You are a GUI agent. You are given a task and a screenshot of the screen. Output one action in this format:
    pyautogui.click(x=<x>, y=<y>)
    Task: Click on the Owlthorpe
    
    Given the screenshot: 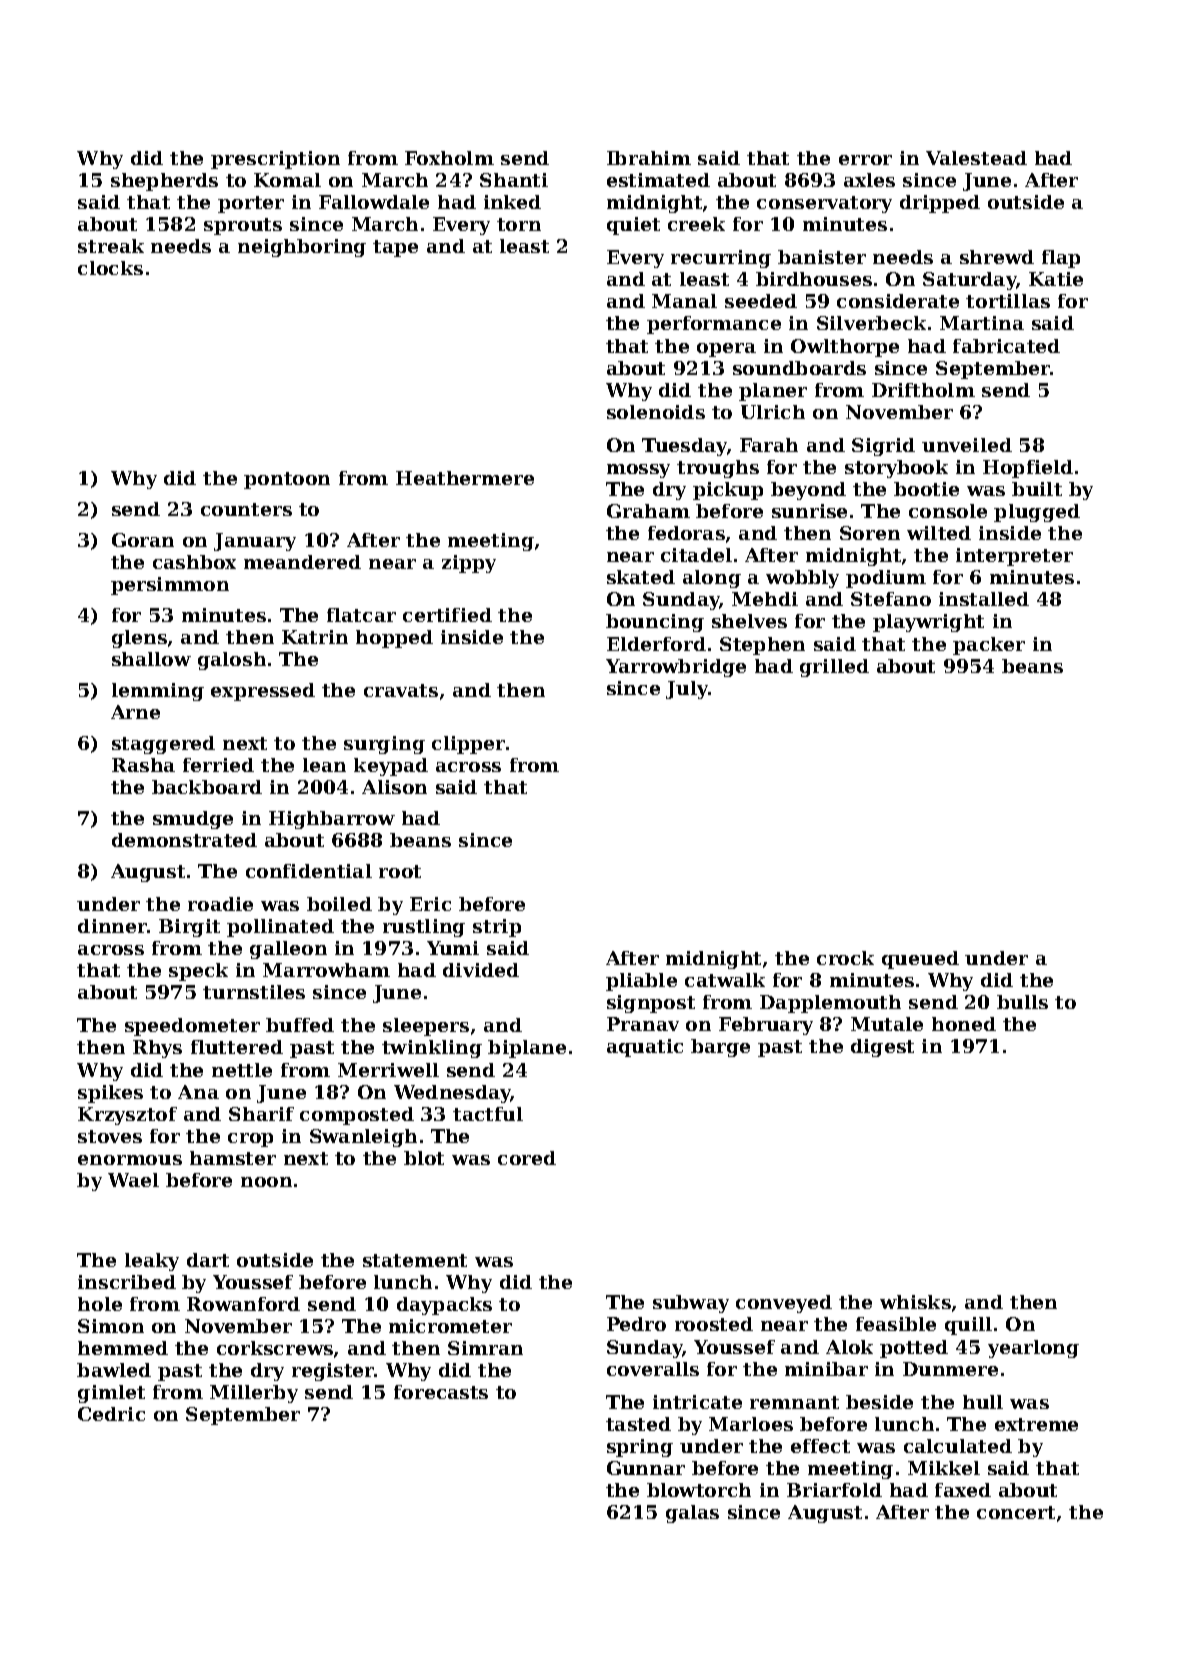 What is the action you would take?
    pyautogui.click(x=845, y=348)
